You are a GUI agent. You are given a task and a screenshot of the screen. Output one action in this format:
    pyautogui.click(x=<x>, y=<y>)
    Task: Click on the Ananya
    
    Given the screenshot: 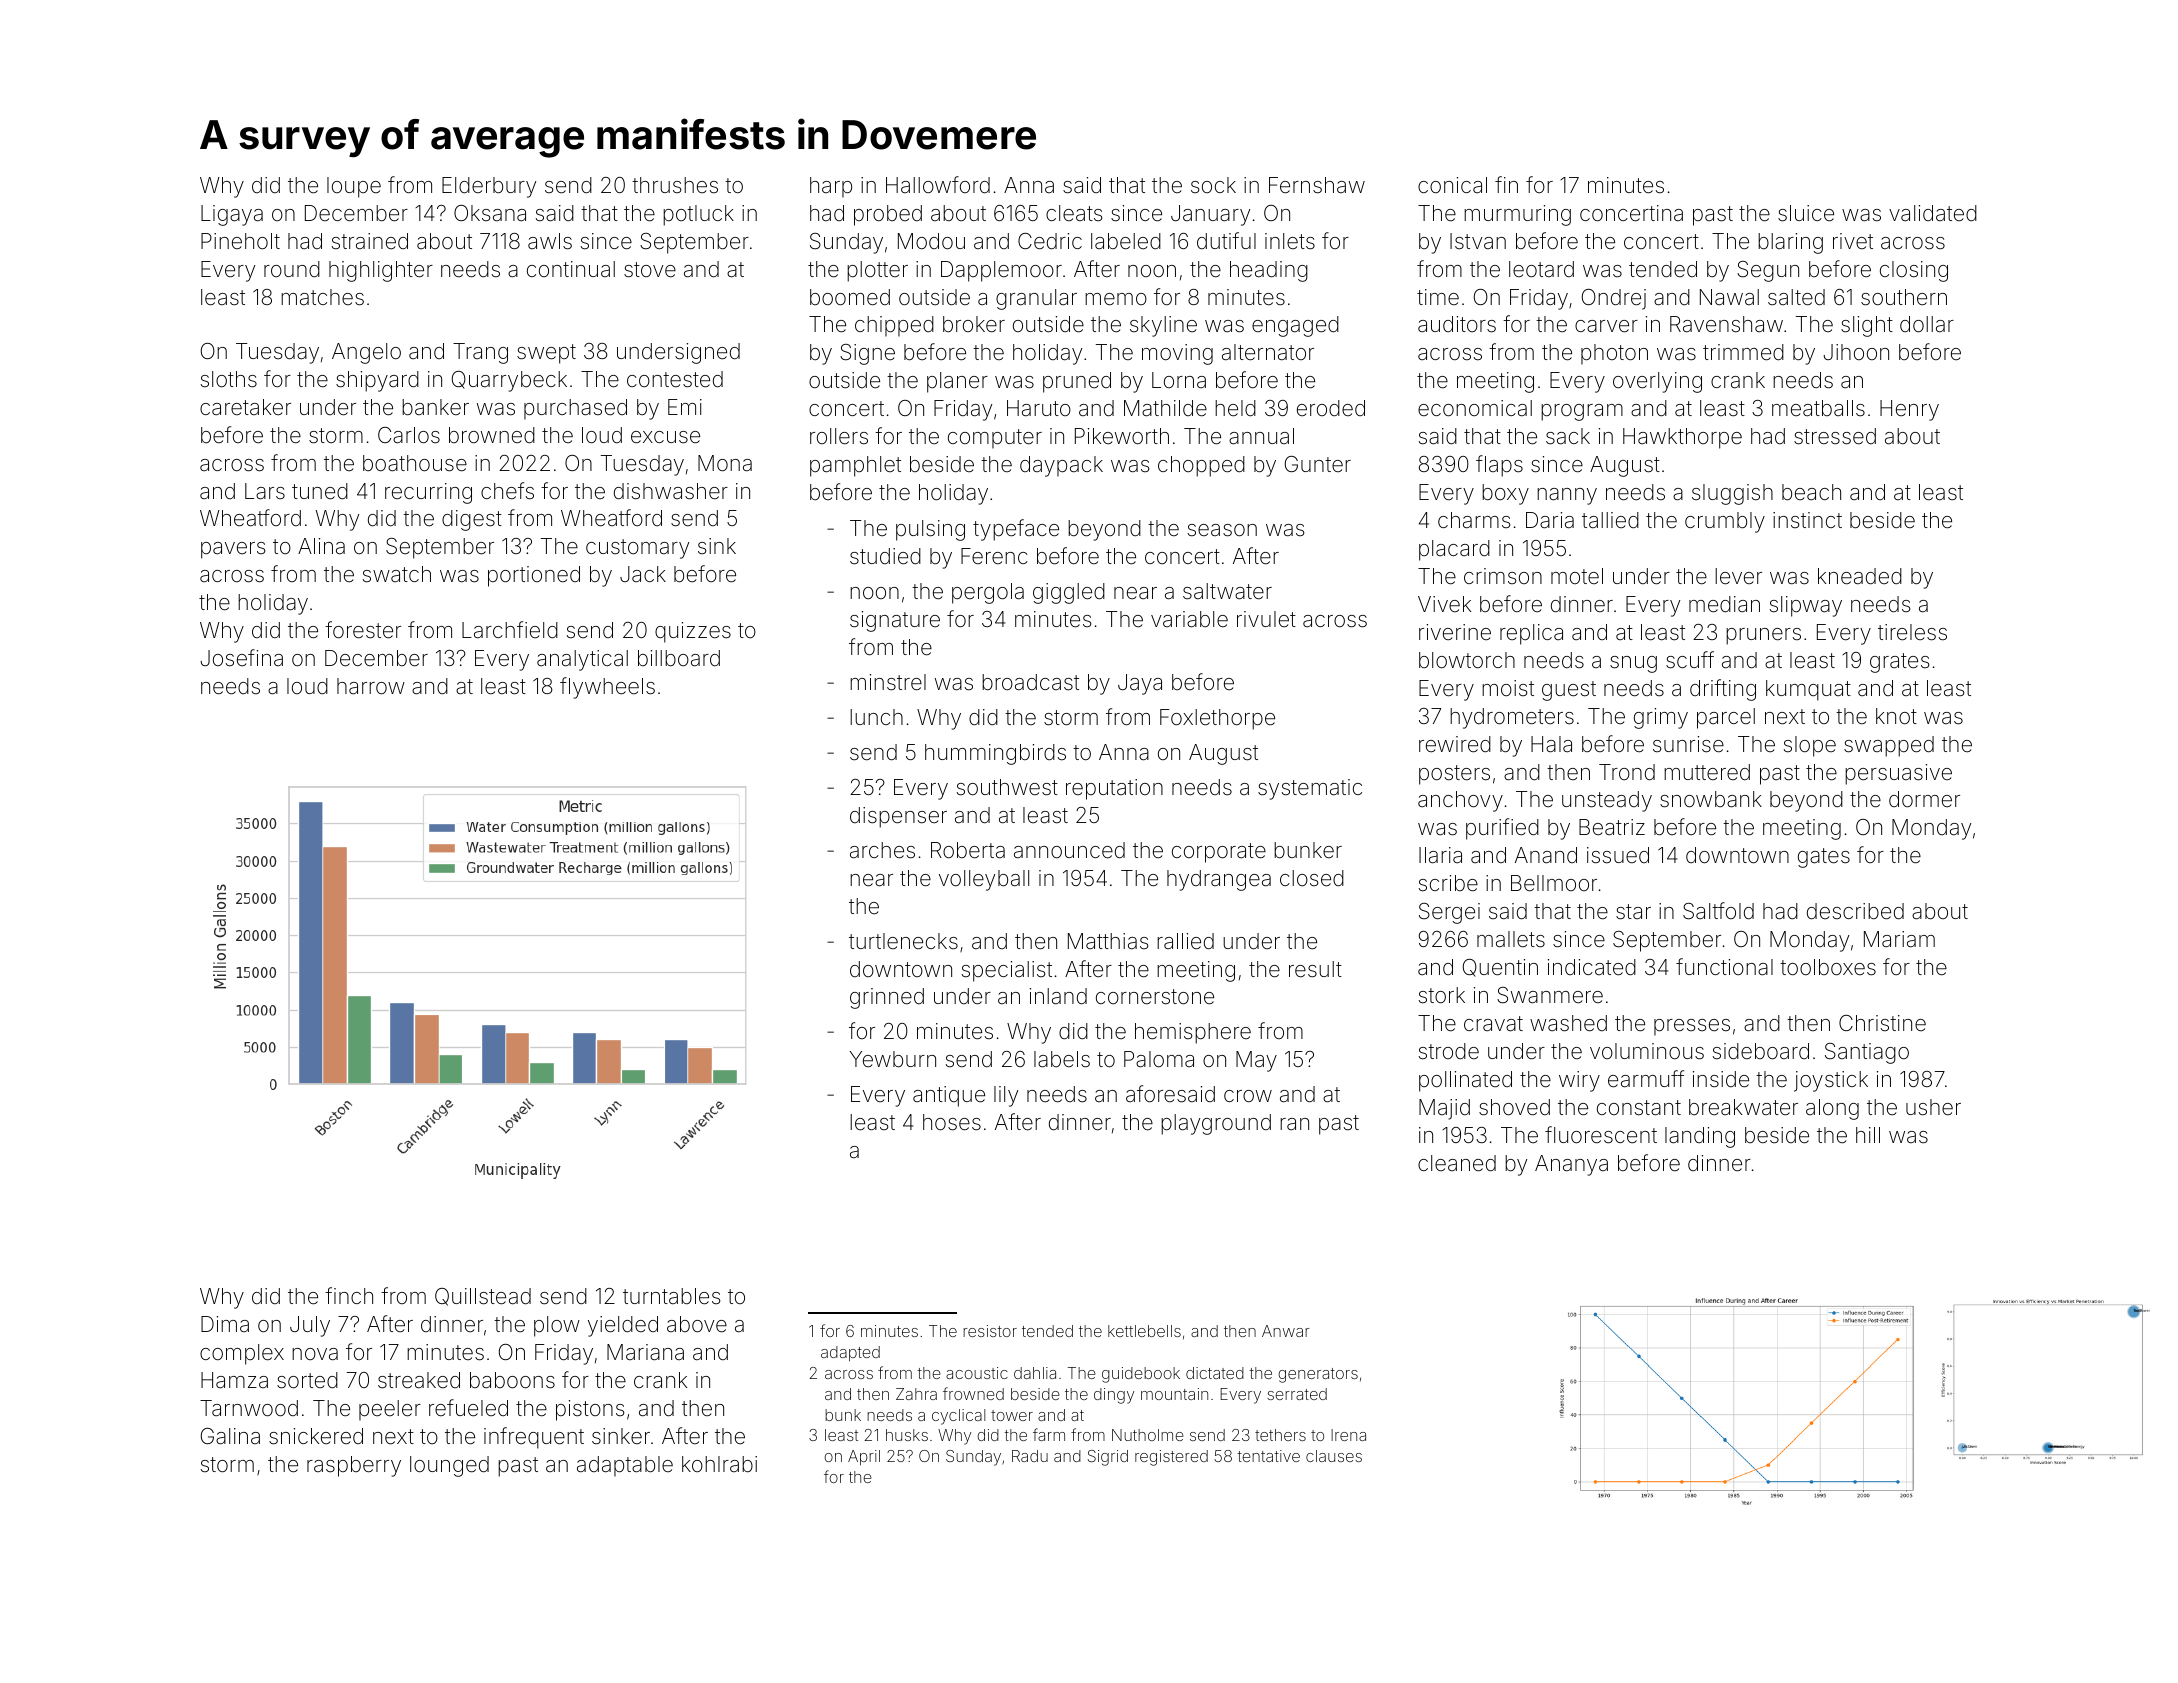 What is the action you would take?
    pyautogui.click(x=1571, y=1165)
